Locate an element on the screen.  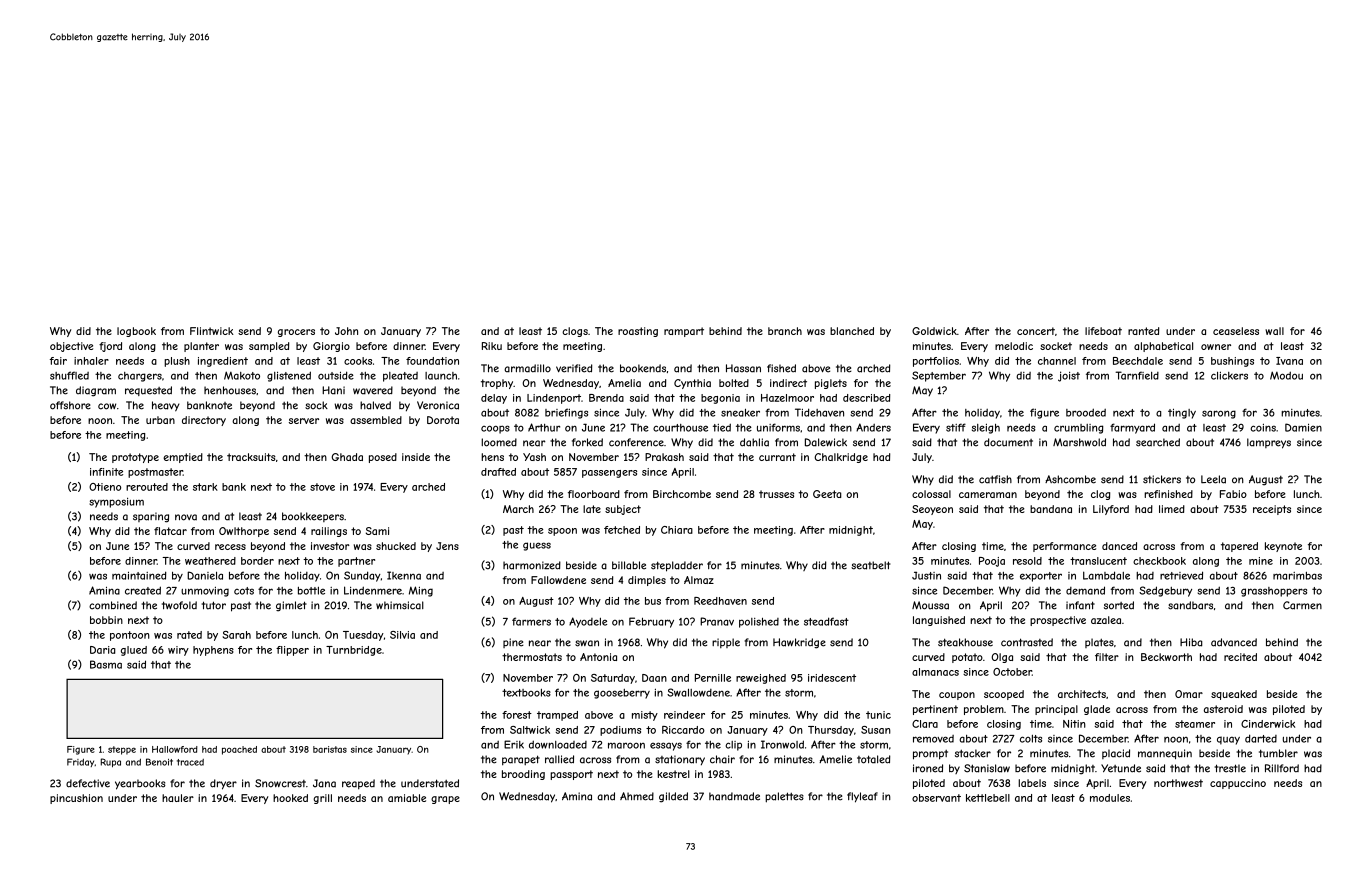
sparing is located at coordinates (151, 517).
